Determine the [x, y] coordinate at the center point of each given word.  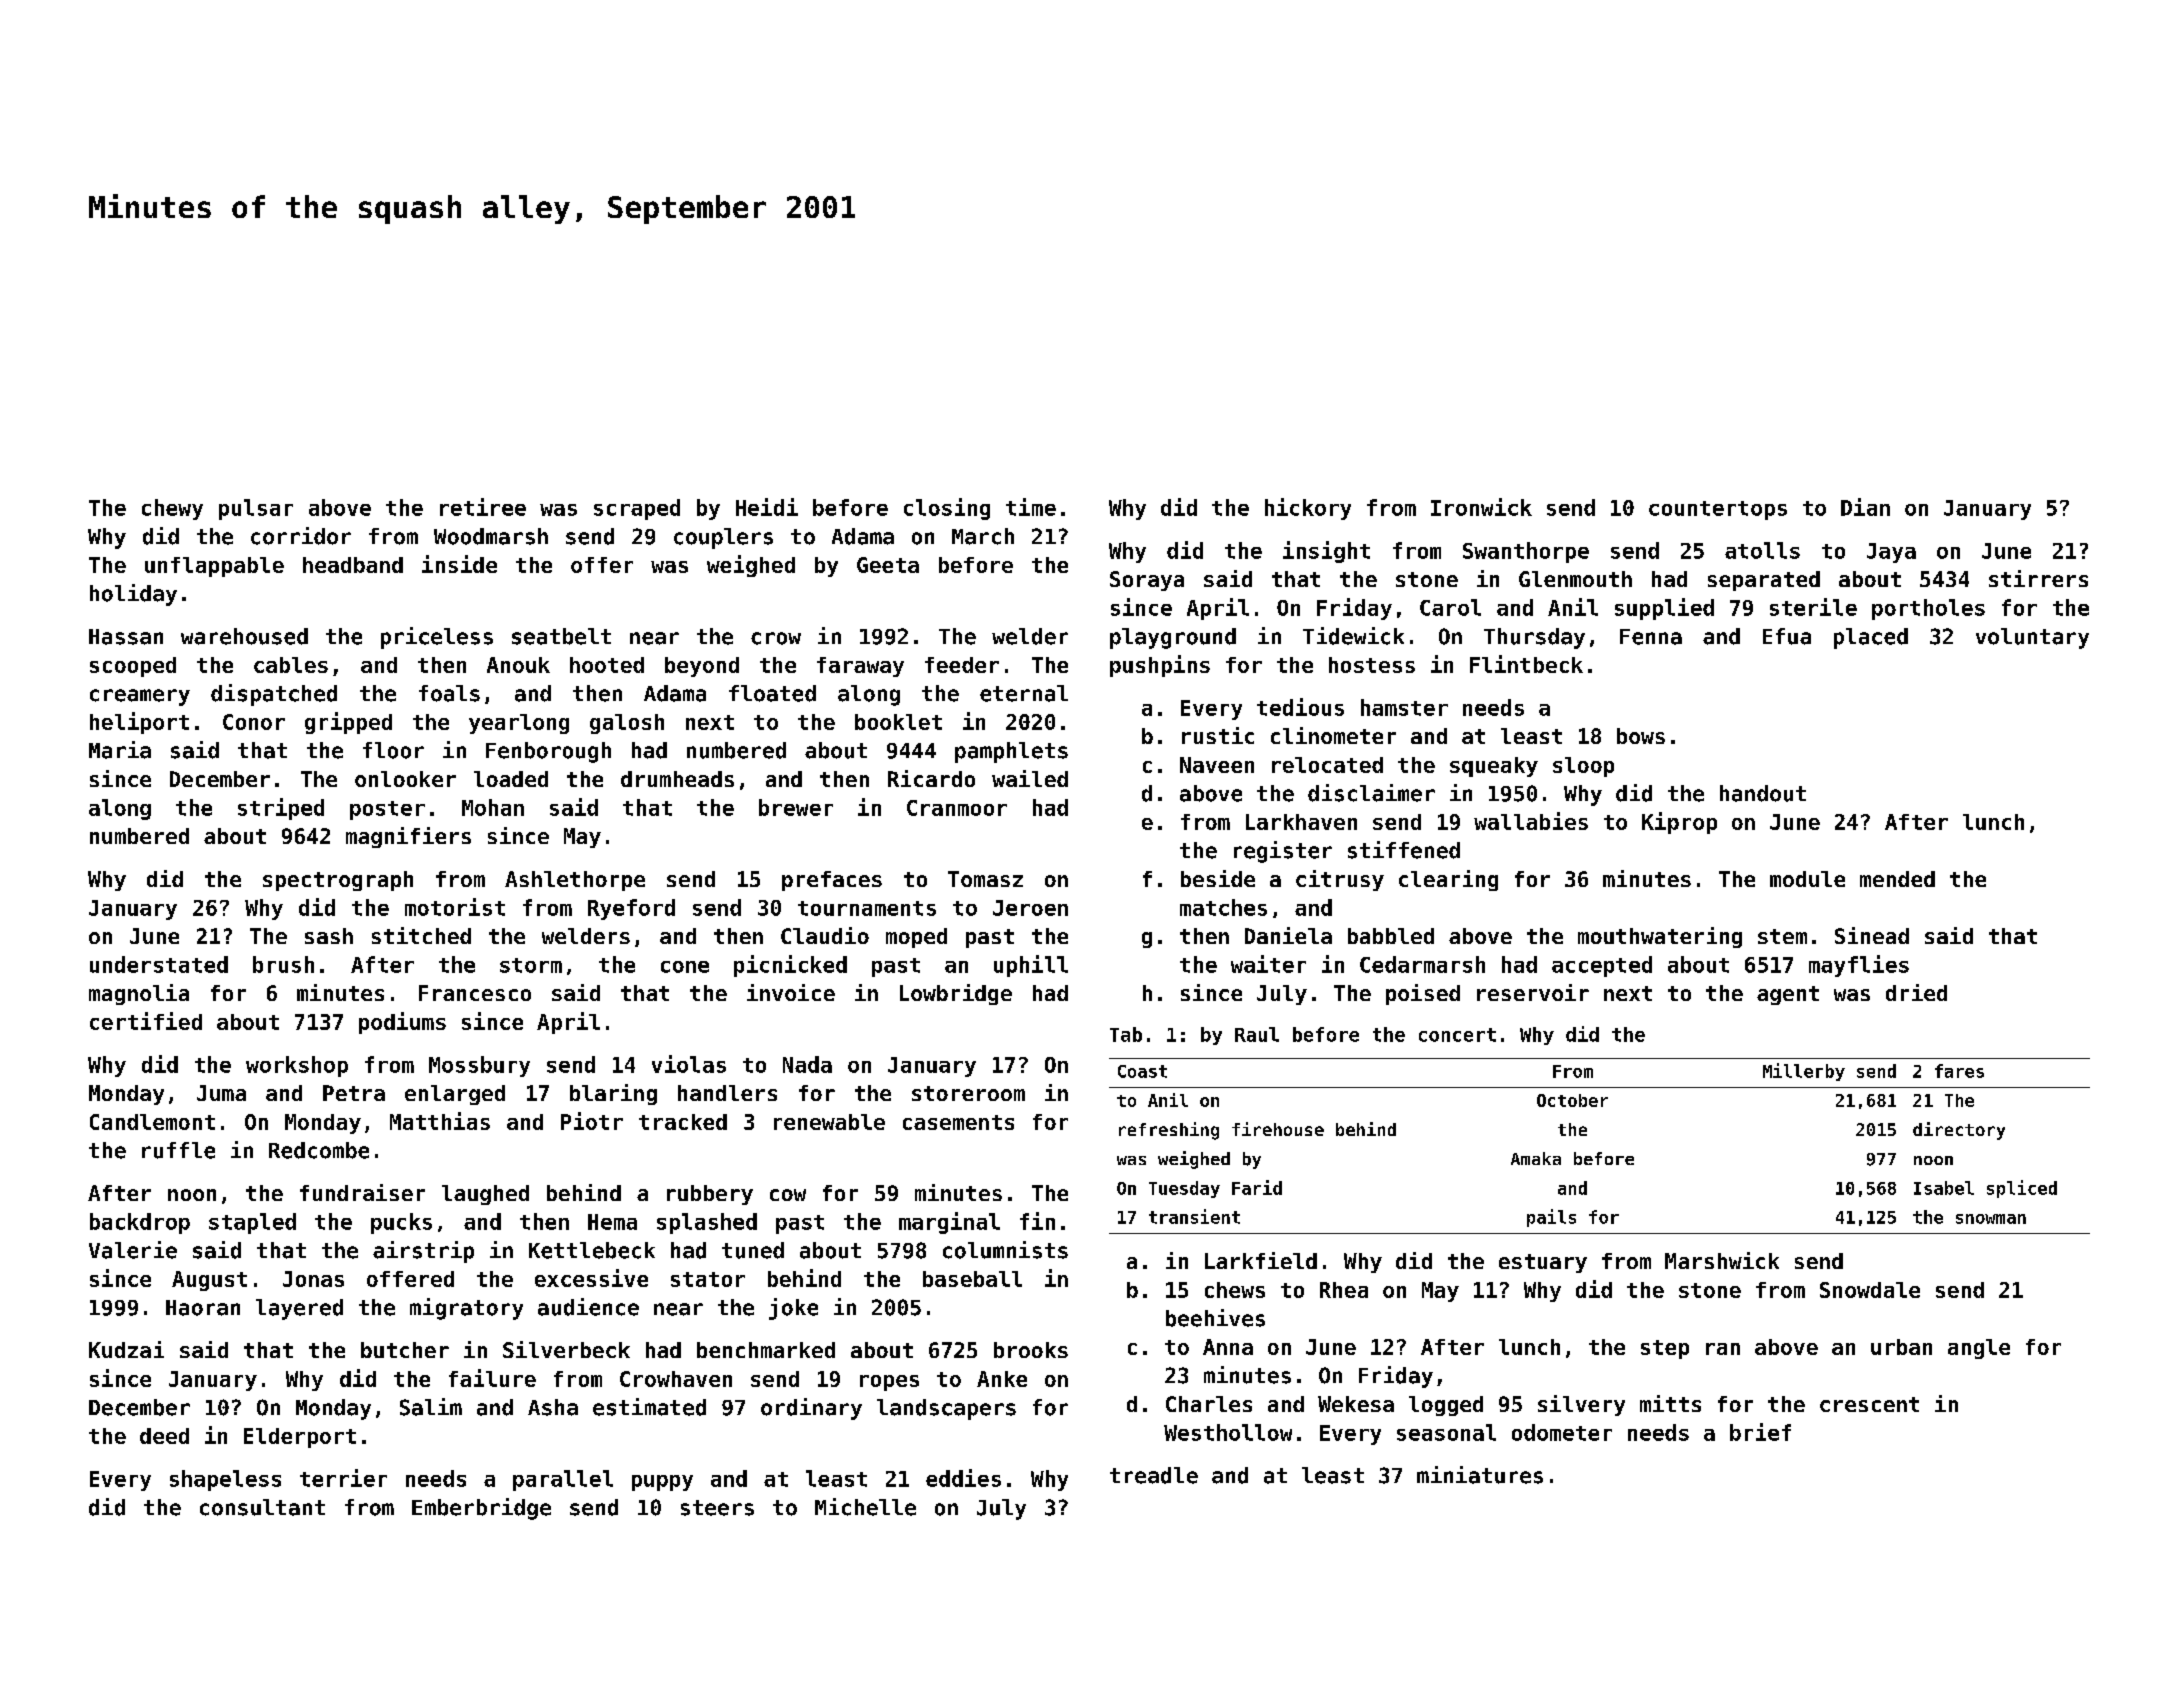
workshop [297, 1066]
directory [1959, 1131]
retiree [483, 507]
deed [164, 1436]
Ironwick [1481, 507]
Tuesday [1184, 1189]
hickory [1308, 509]
